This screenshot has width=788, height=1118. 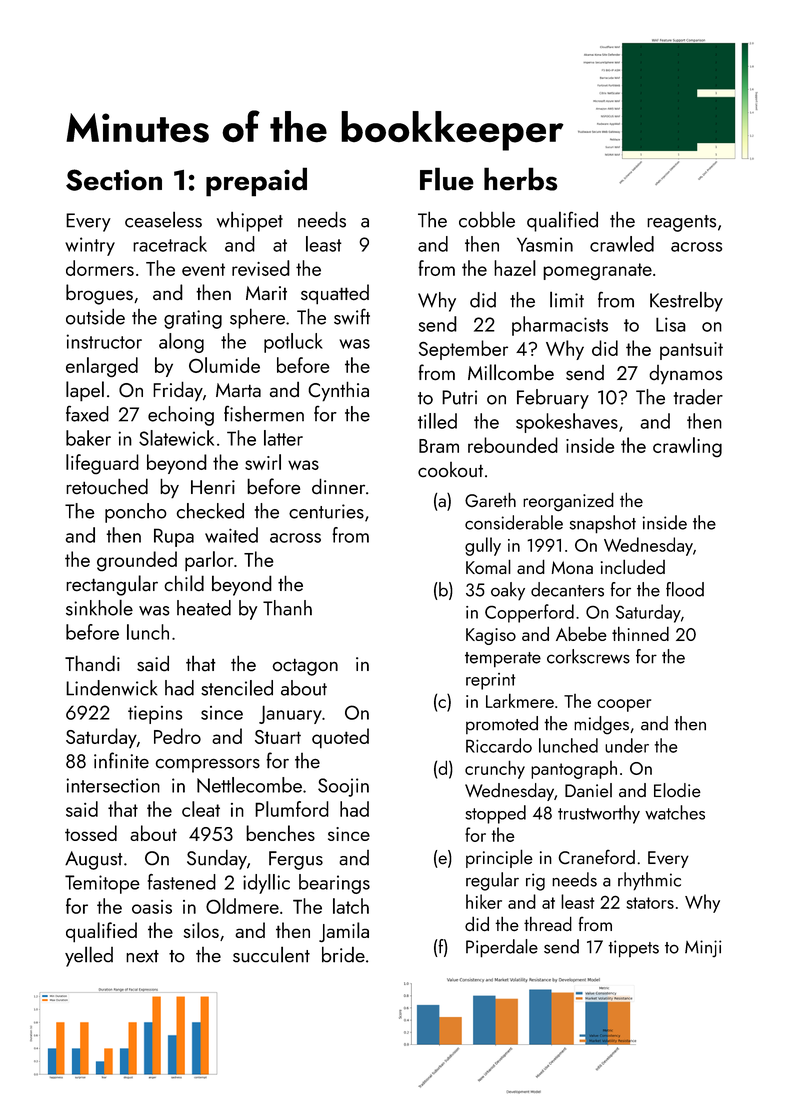 I want to click on Thanh, so click(x=287, y=608).
